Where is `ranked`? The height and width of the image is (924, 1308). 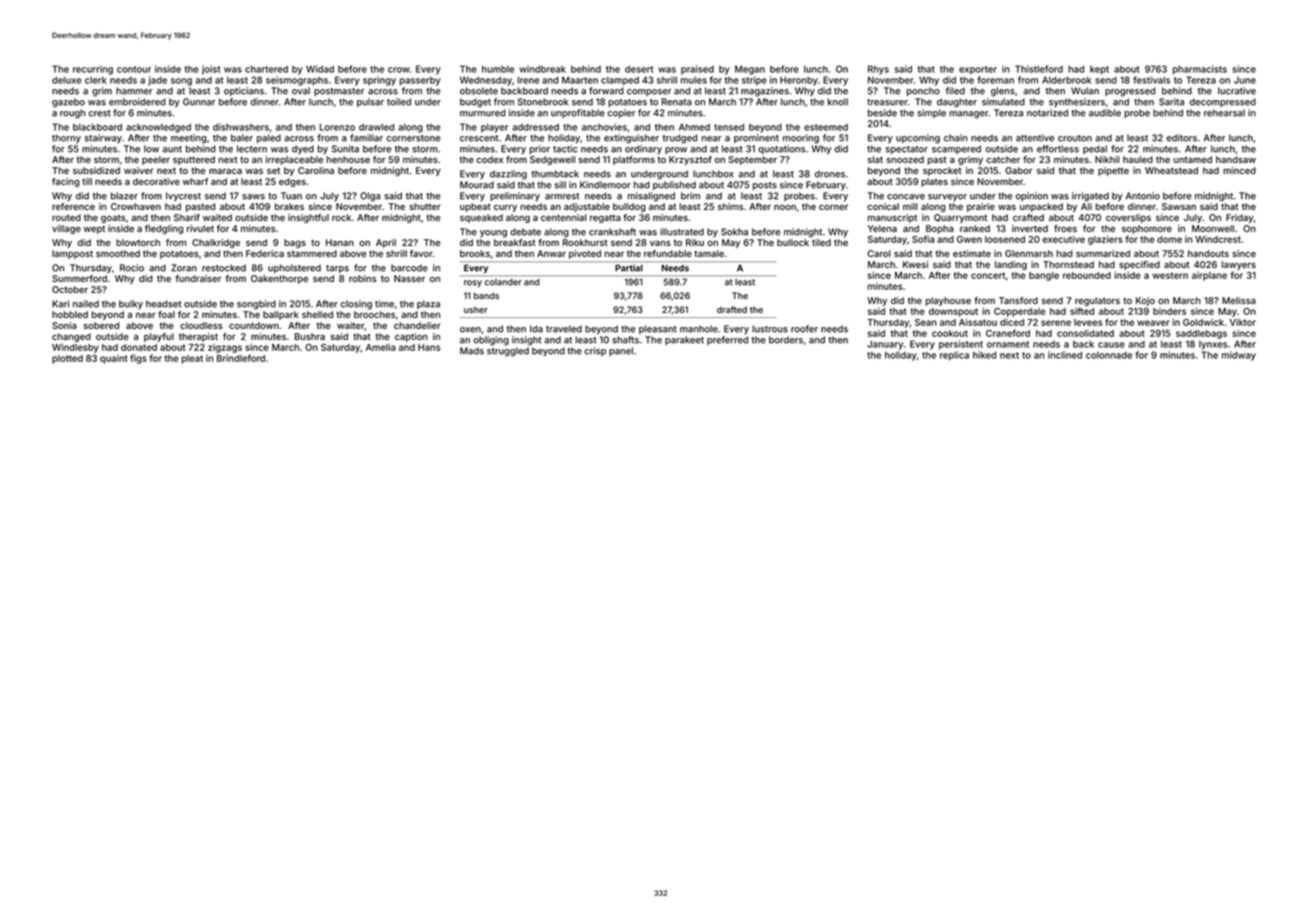
ranked is located at coordinates (975, 228).
